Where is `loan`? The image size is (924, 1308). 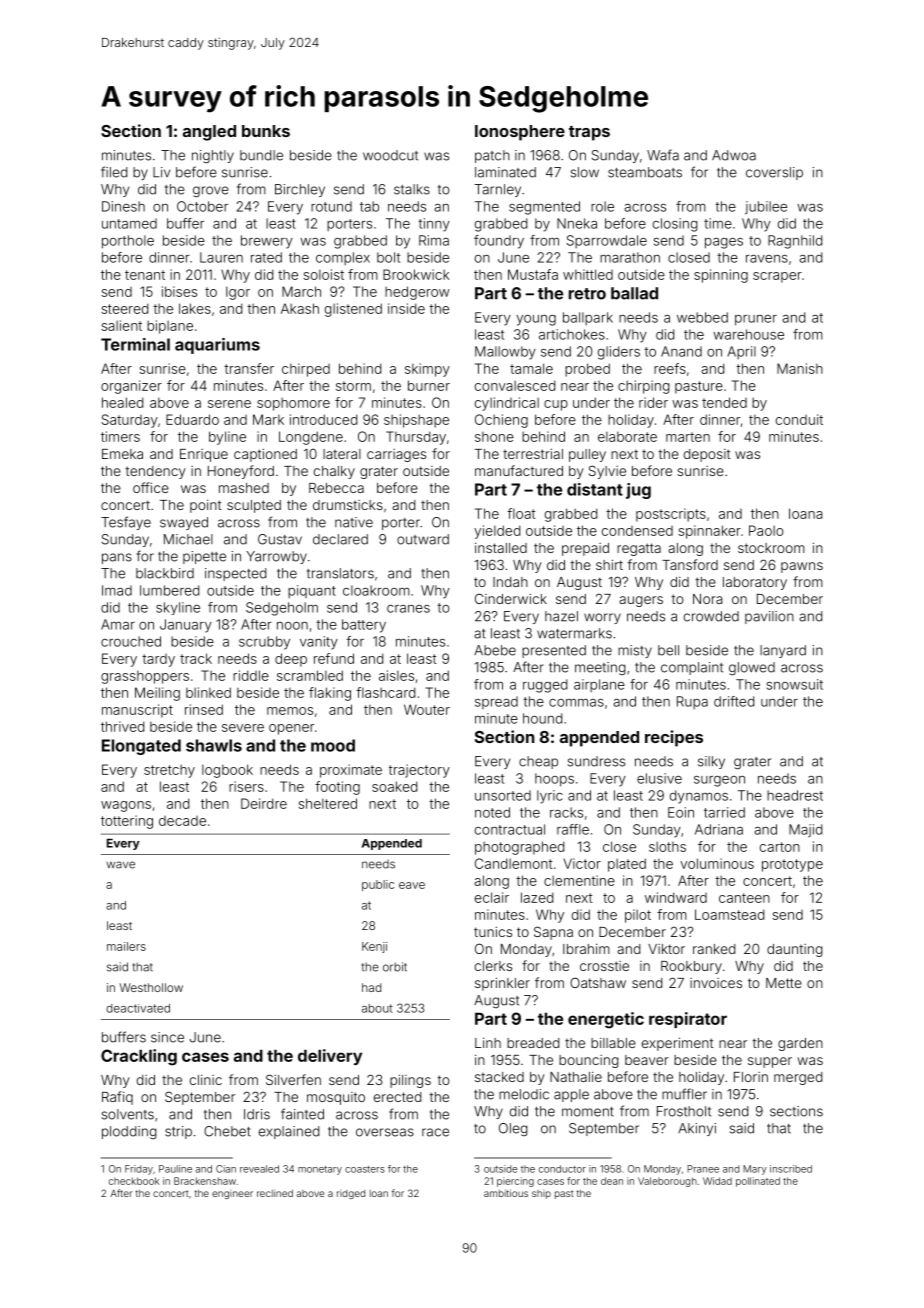 loan is located at coordinates (379, 1193).
